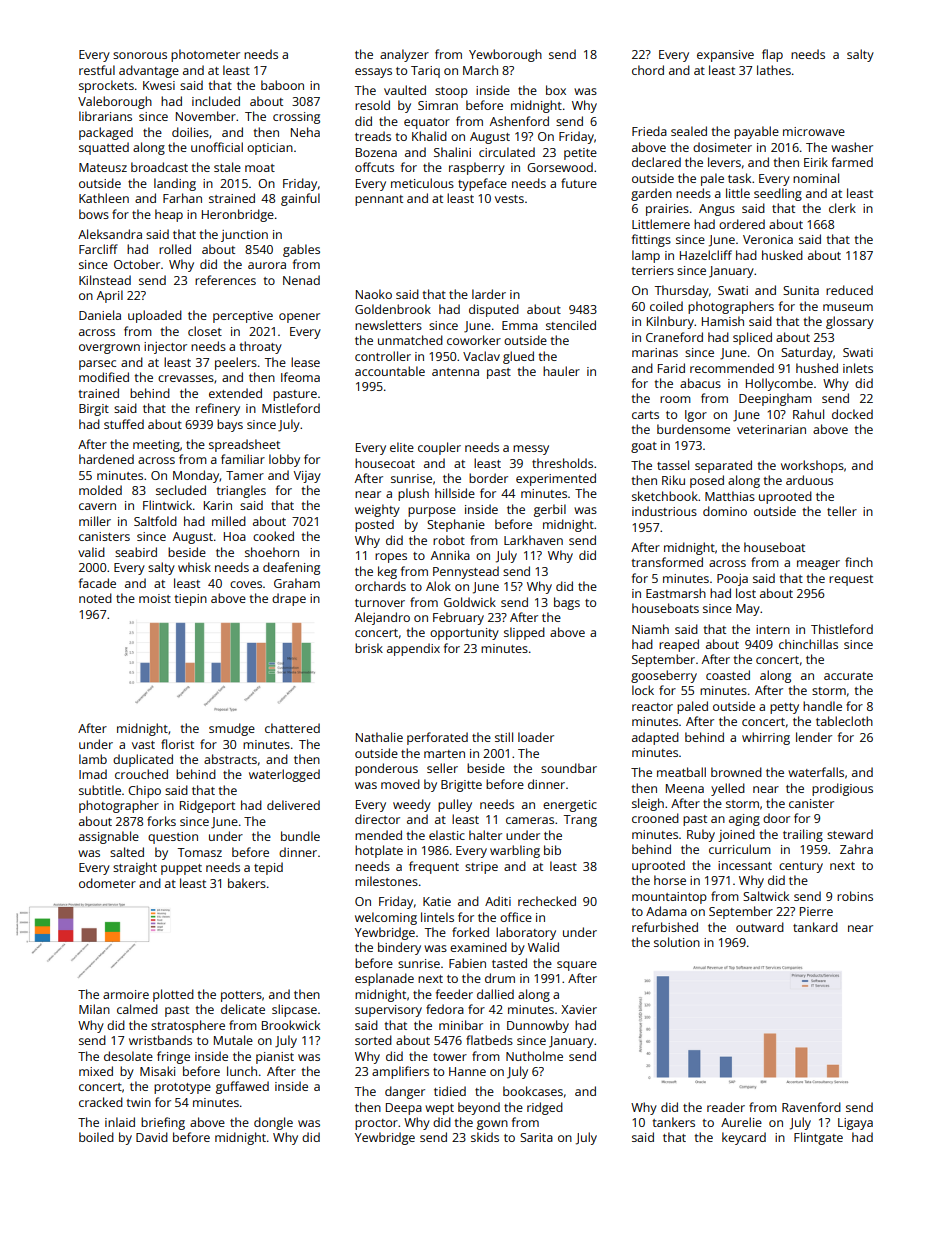  I want to click on Yewborough, so click(505, 55).
